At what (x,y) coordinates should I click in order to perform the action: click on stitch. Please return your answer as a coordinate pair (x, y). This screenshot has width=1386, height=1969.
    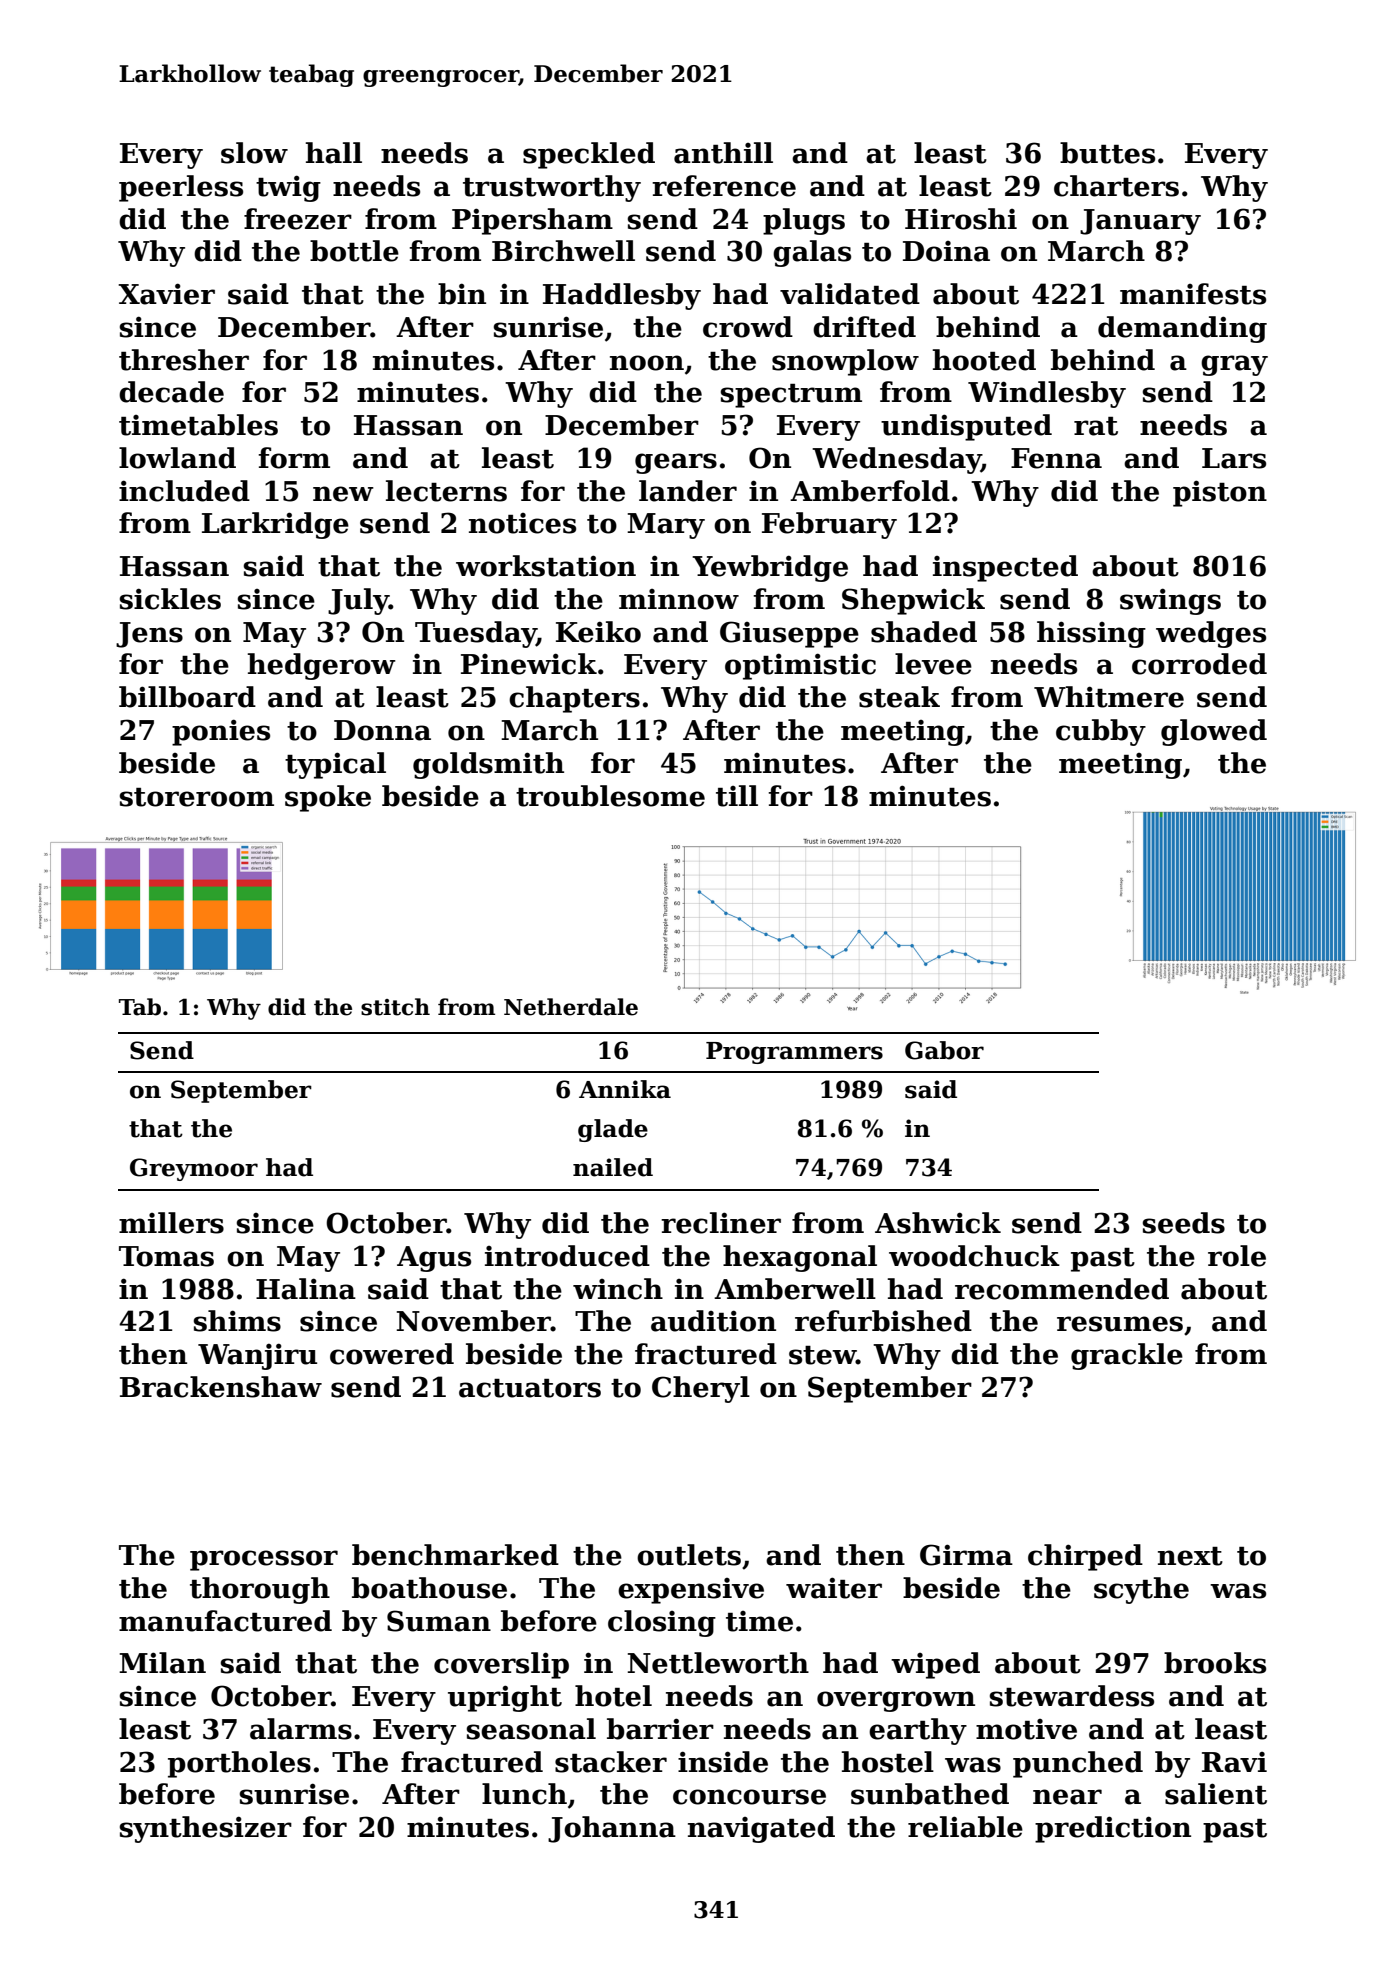
    Looking at the image, I should click on (395, 1007).
